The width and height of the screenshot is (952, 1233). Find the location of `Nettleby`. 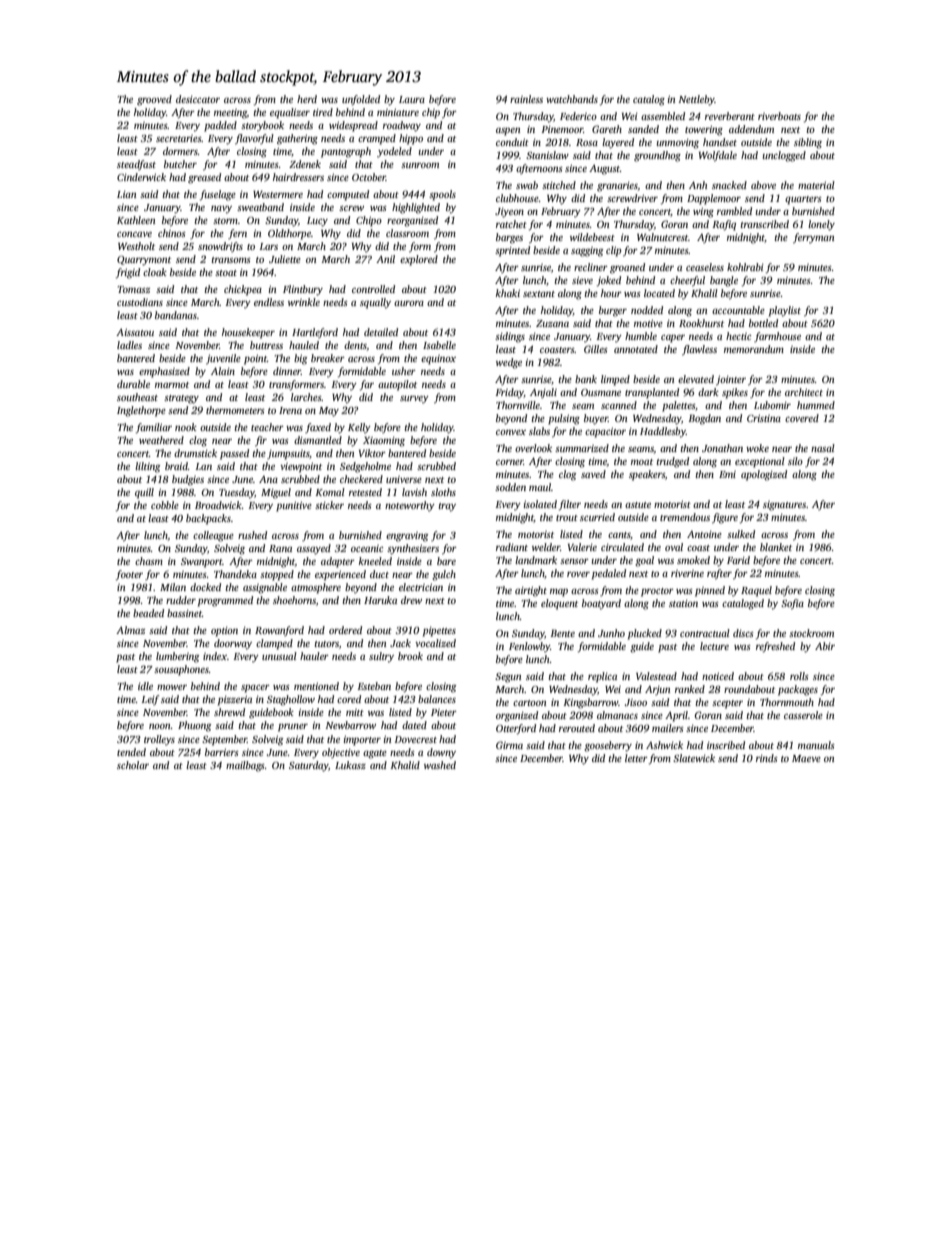

Nettleby is located at coordinates (696, 100).
